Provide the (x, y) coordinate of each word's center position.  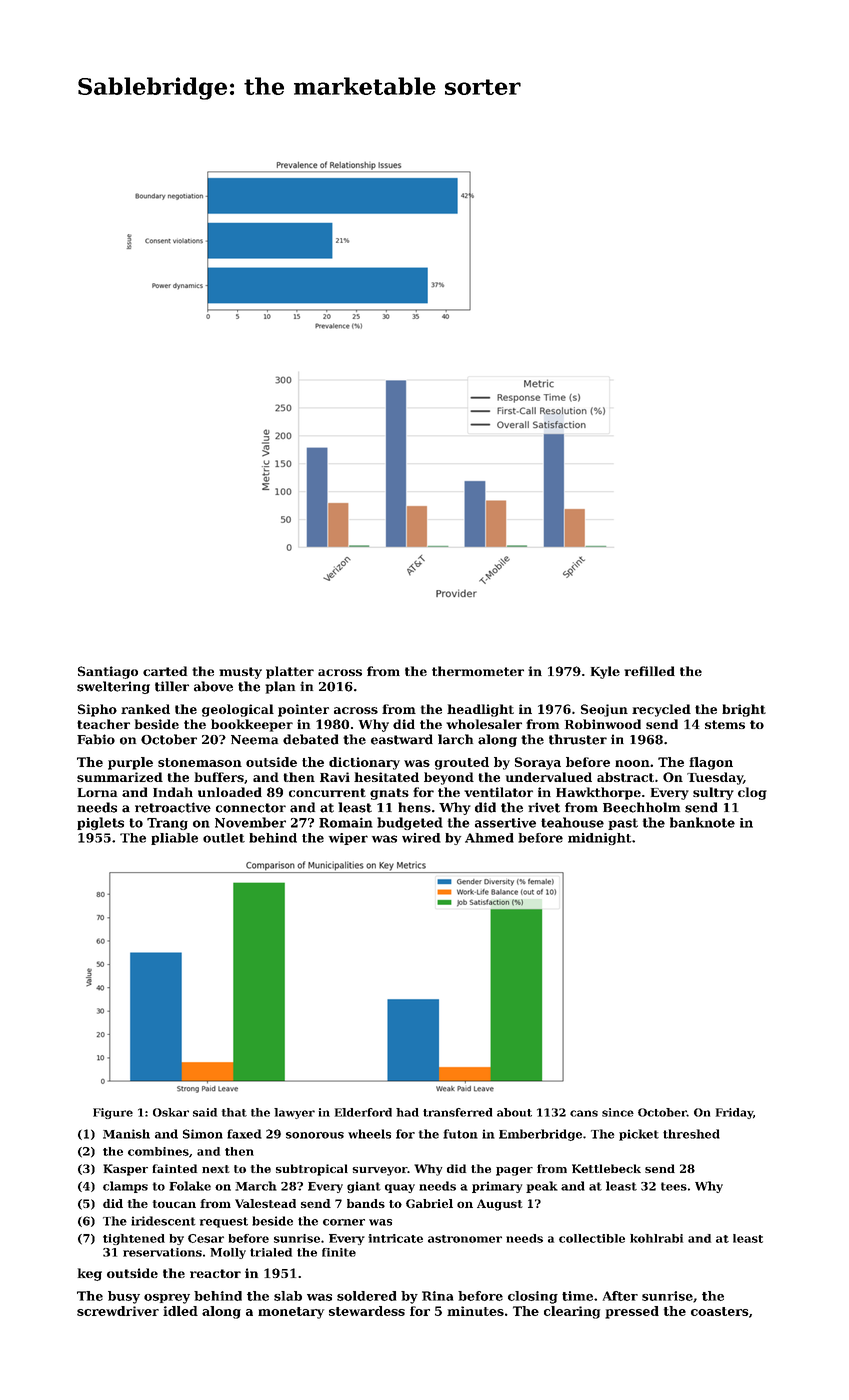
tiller (172, 686)
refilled (649, 671)
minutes (475, 1311)
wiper (348, 839)
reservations (162, 1252)
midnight (599, 839)
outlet (224, 838)
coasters (720, 1311)
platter (290, 672)
